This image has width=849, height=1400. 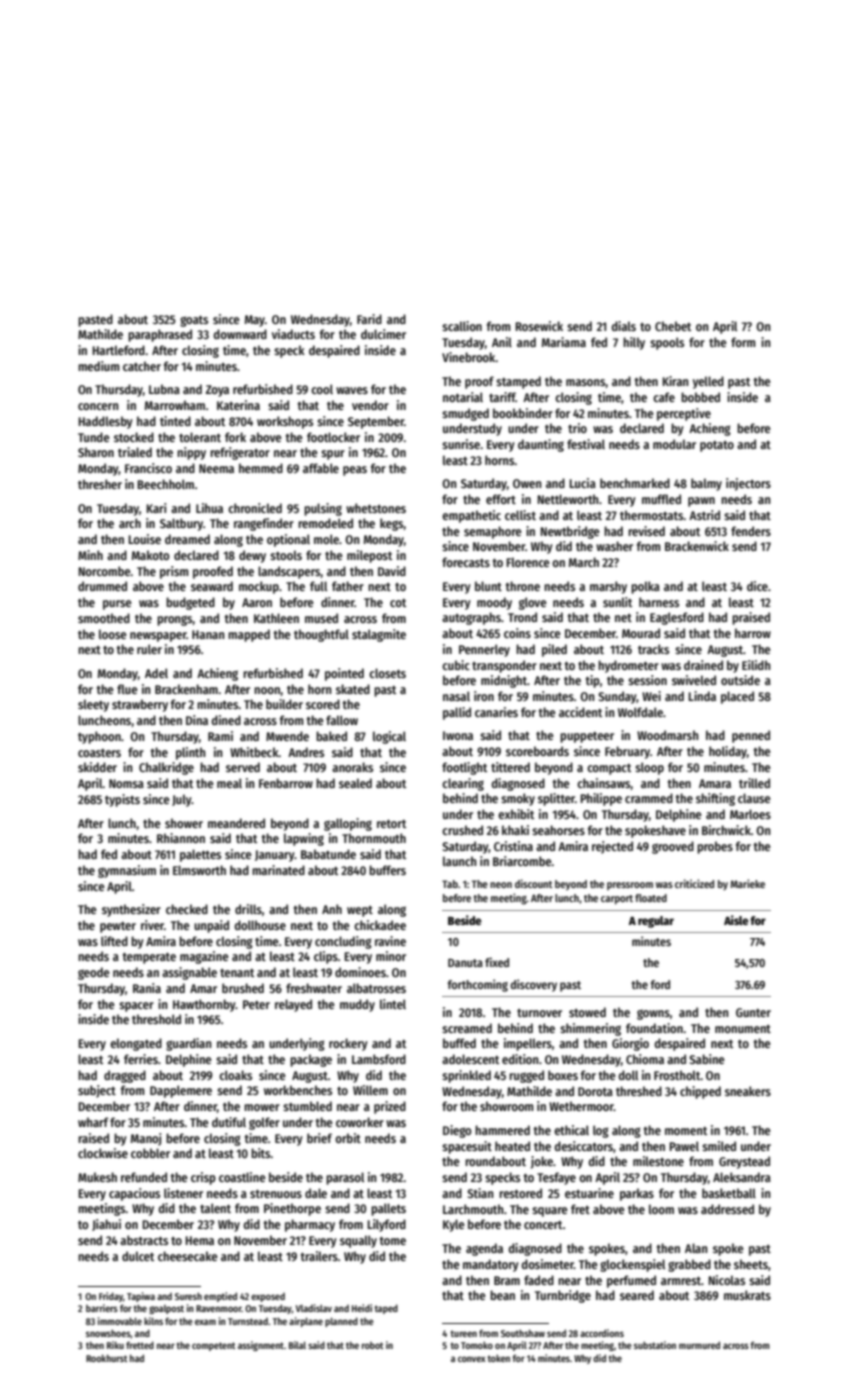 I want to click on canaries, so click(x=496, y=712).
